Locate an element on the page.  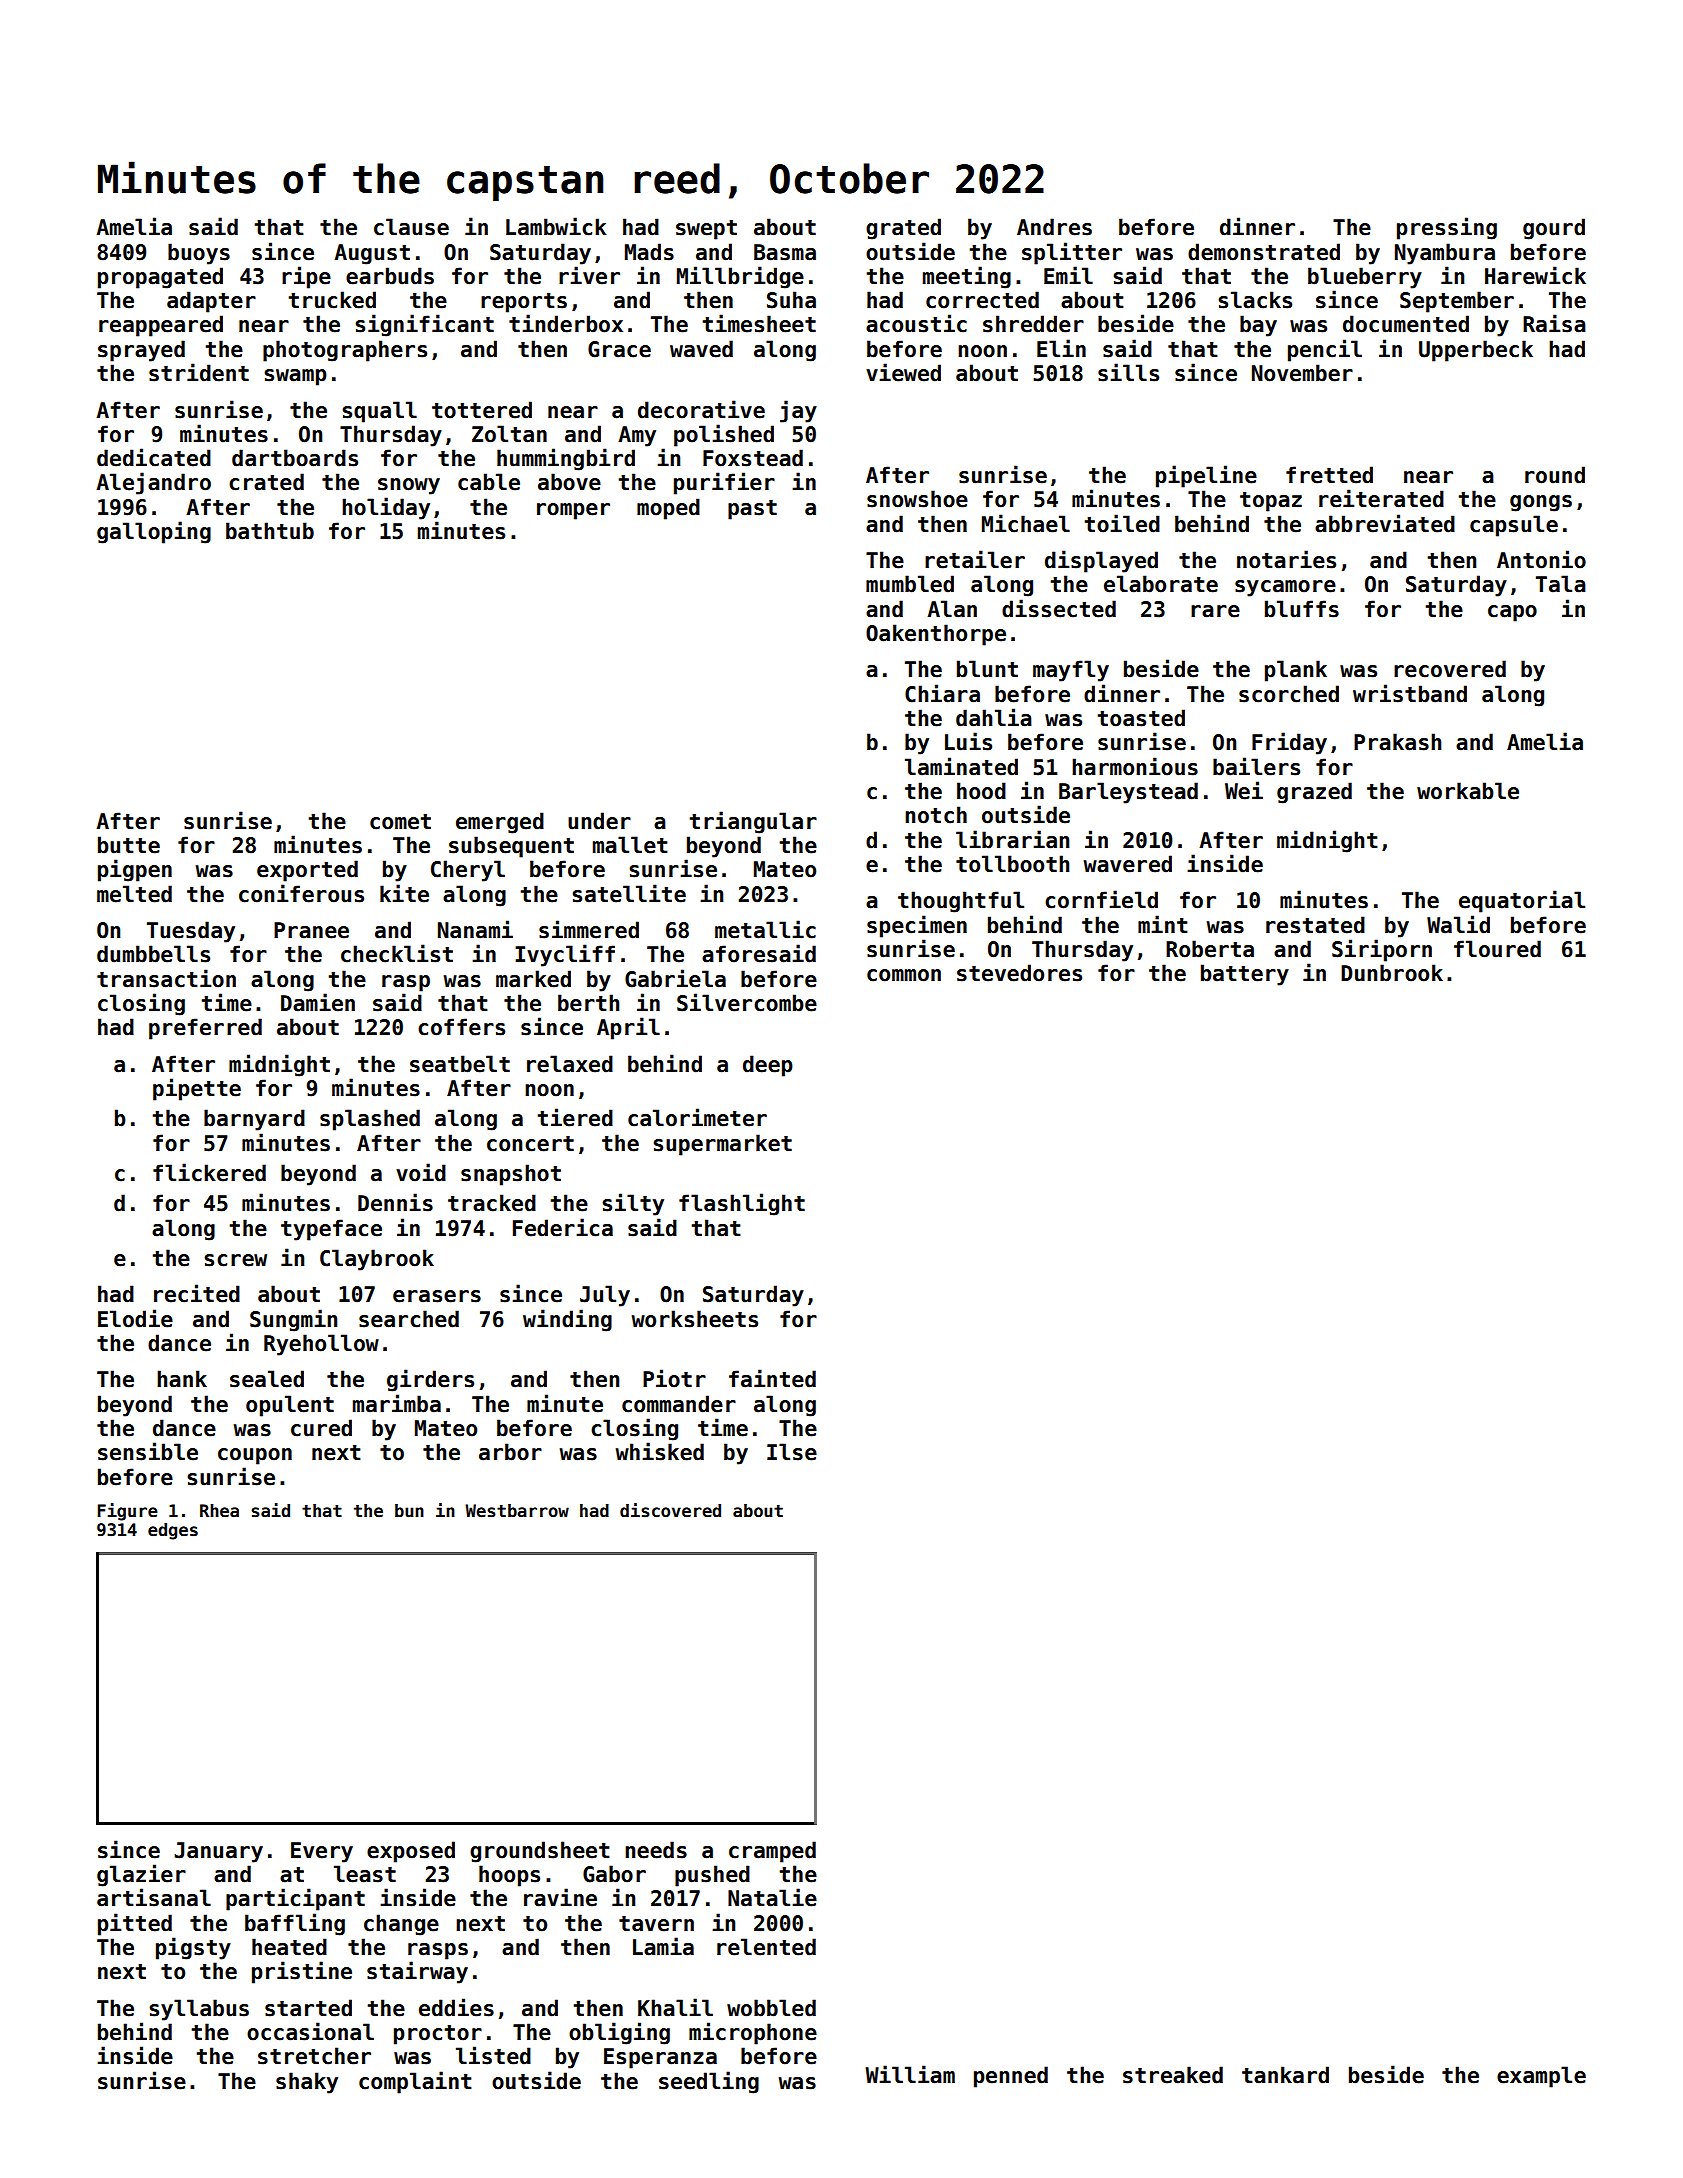
Dunbrook is located at coordinates (1392, 973).
